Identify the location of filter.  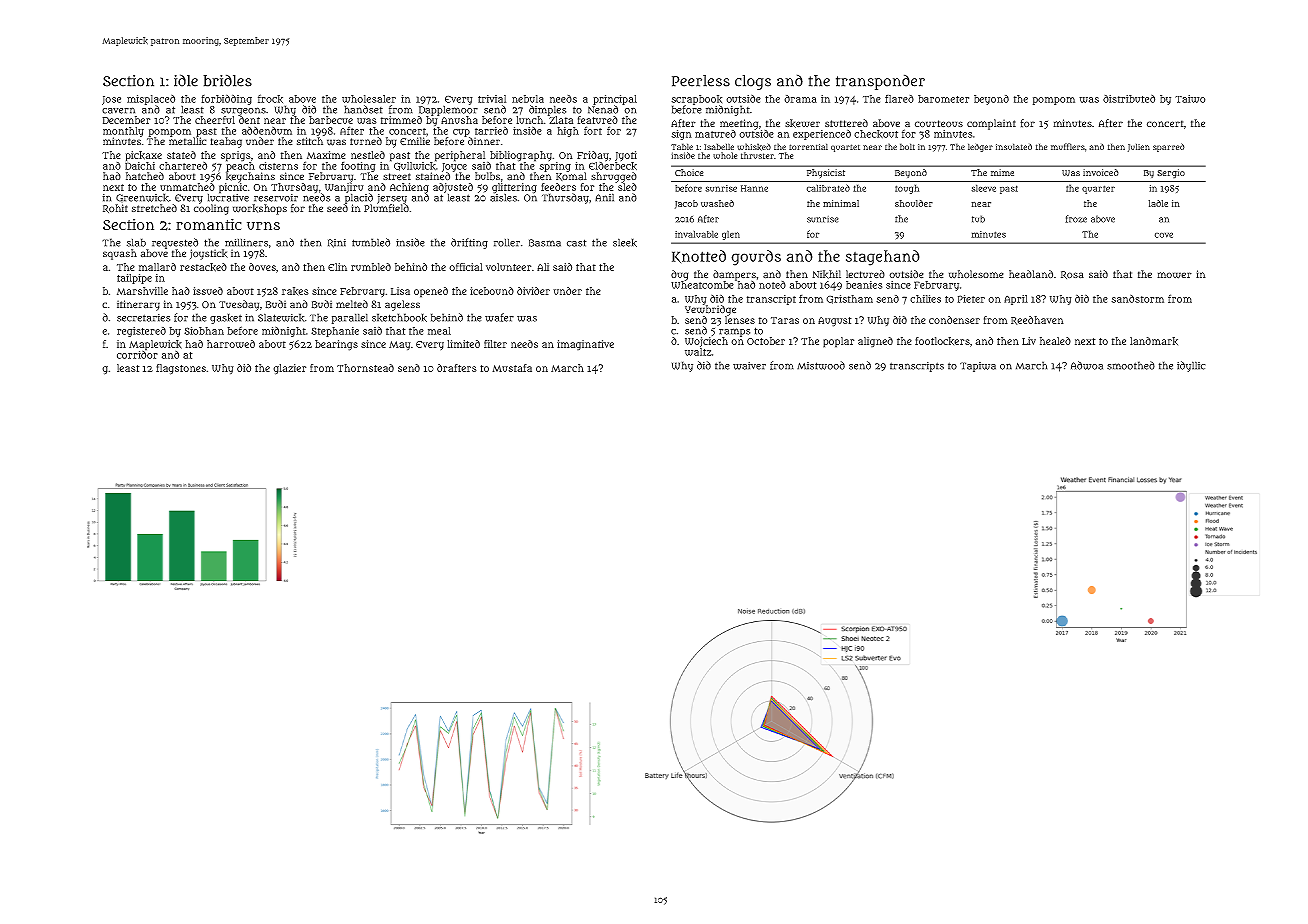
(495, 344).
